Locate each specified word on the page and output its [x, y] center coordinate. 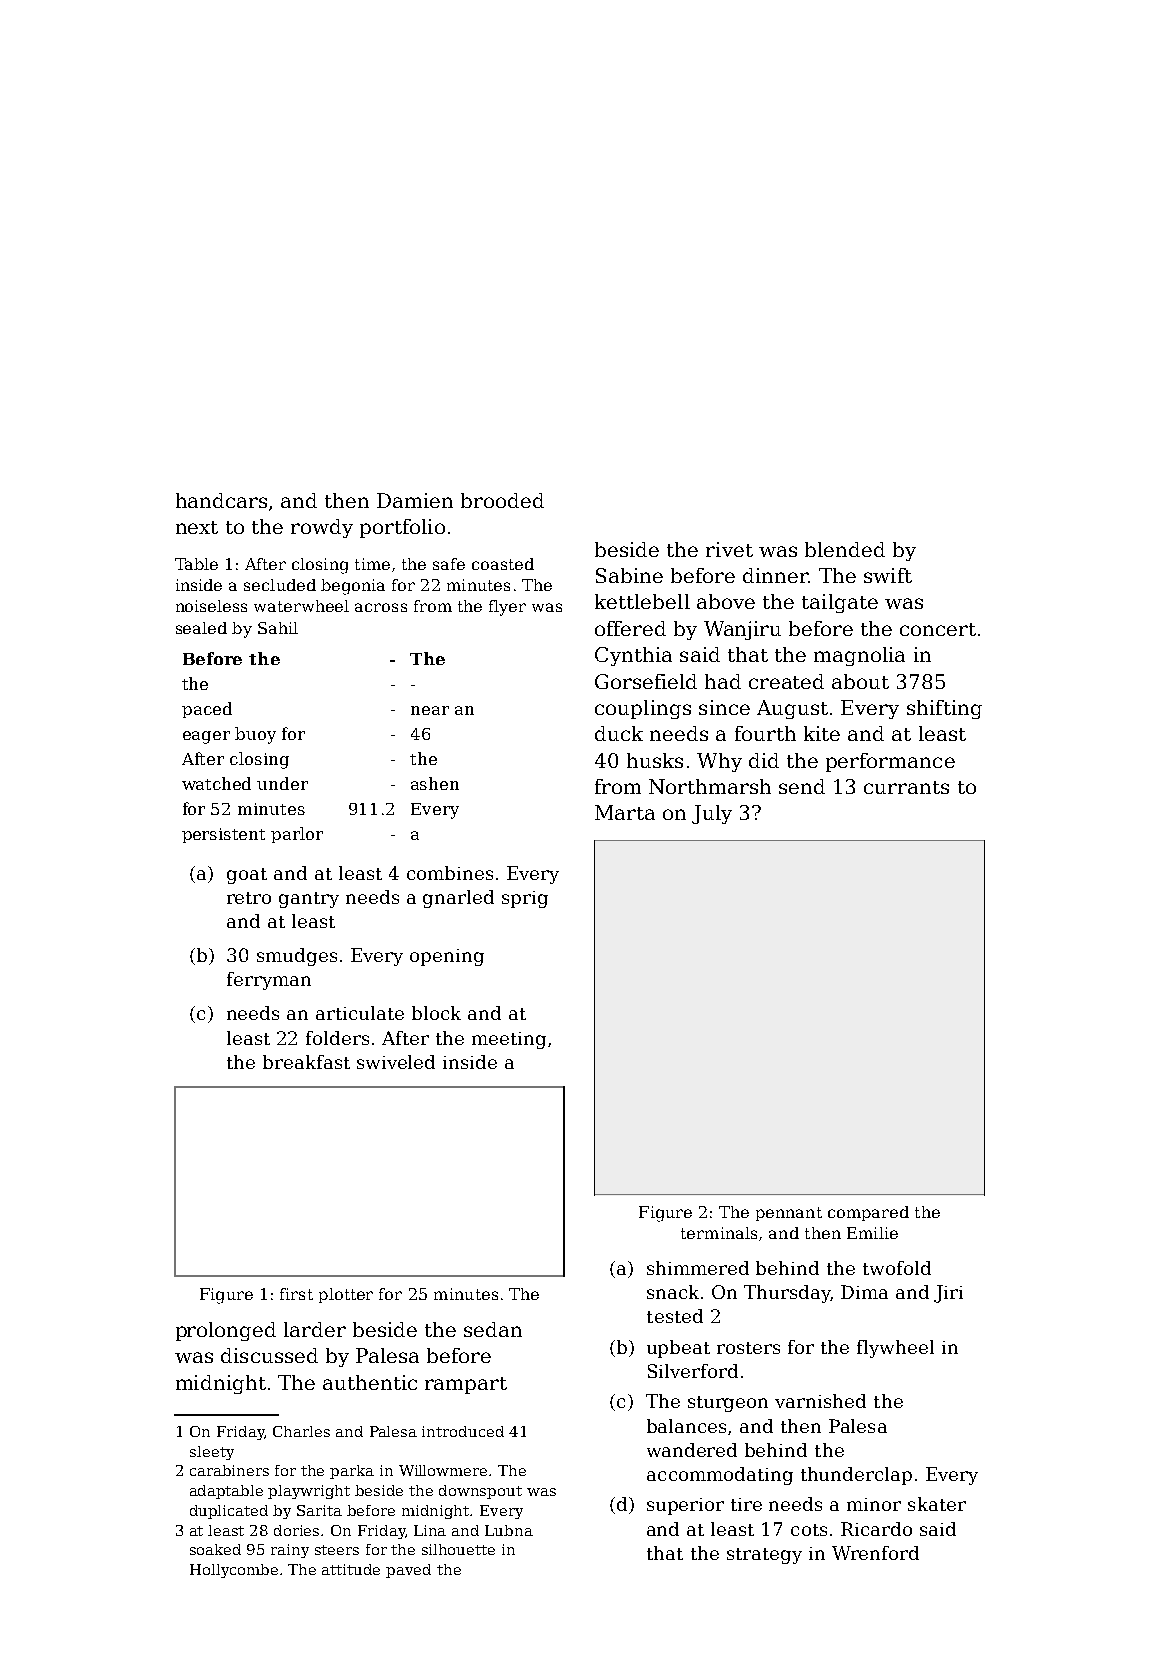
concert [938, 629]
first [296, 1294]
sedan [493, 1329]
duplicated [229, 1512]
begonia [353, 587]
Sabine [629, 575]
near [430, 710]
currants [906, 787]
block [436, 1013]
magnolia [859, 656]
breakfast [306, 1062]
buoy [255, 735]
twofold [897, 1268]
